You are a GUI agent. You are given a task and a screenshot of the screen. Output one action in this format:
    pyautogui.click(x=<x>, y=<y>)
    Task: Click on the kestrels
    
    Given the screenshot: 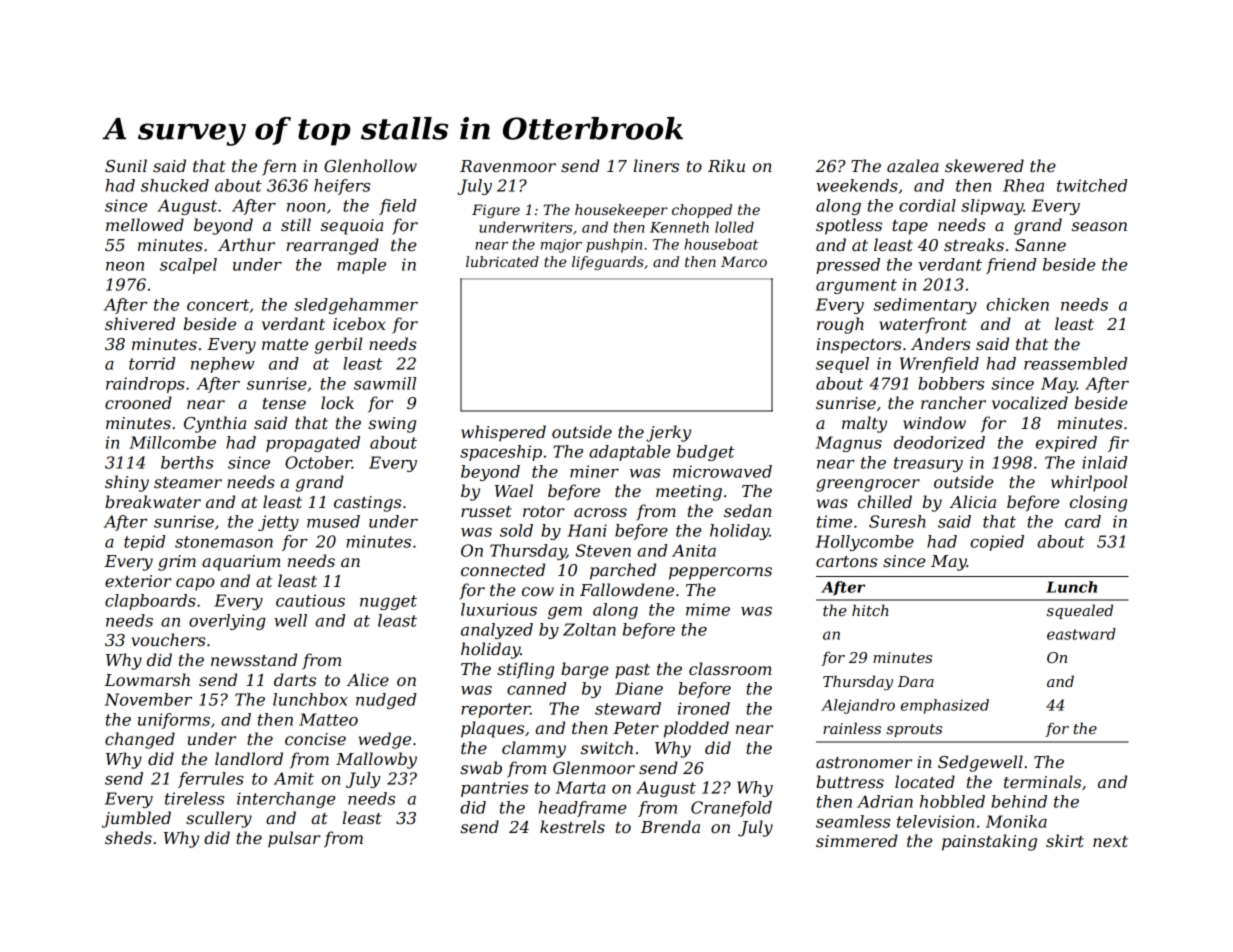 What is the action you would take?
    pyautogui.click(x=572, y=826)
